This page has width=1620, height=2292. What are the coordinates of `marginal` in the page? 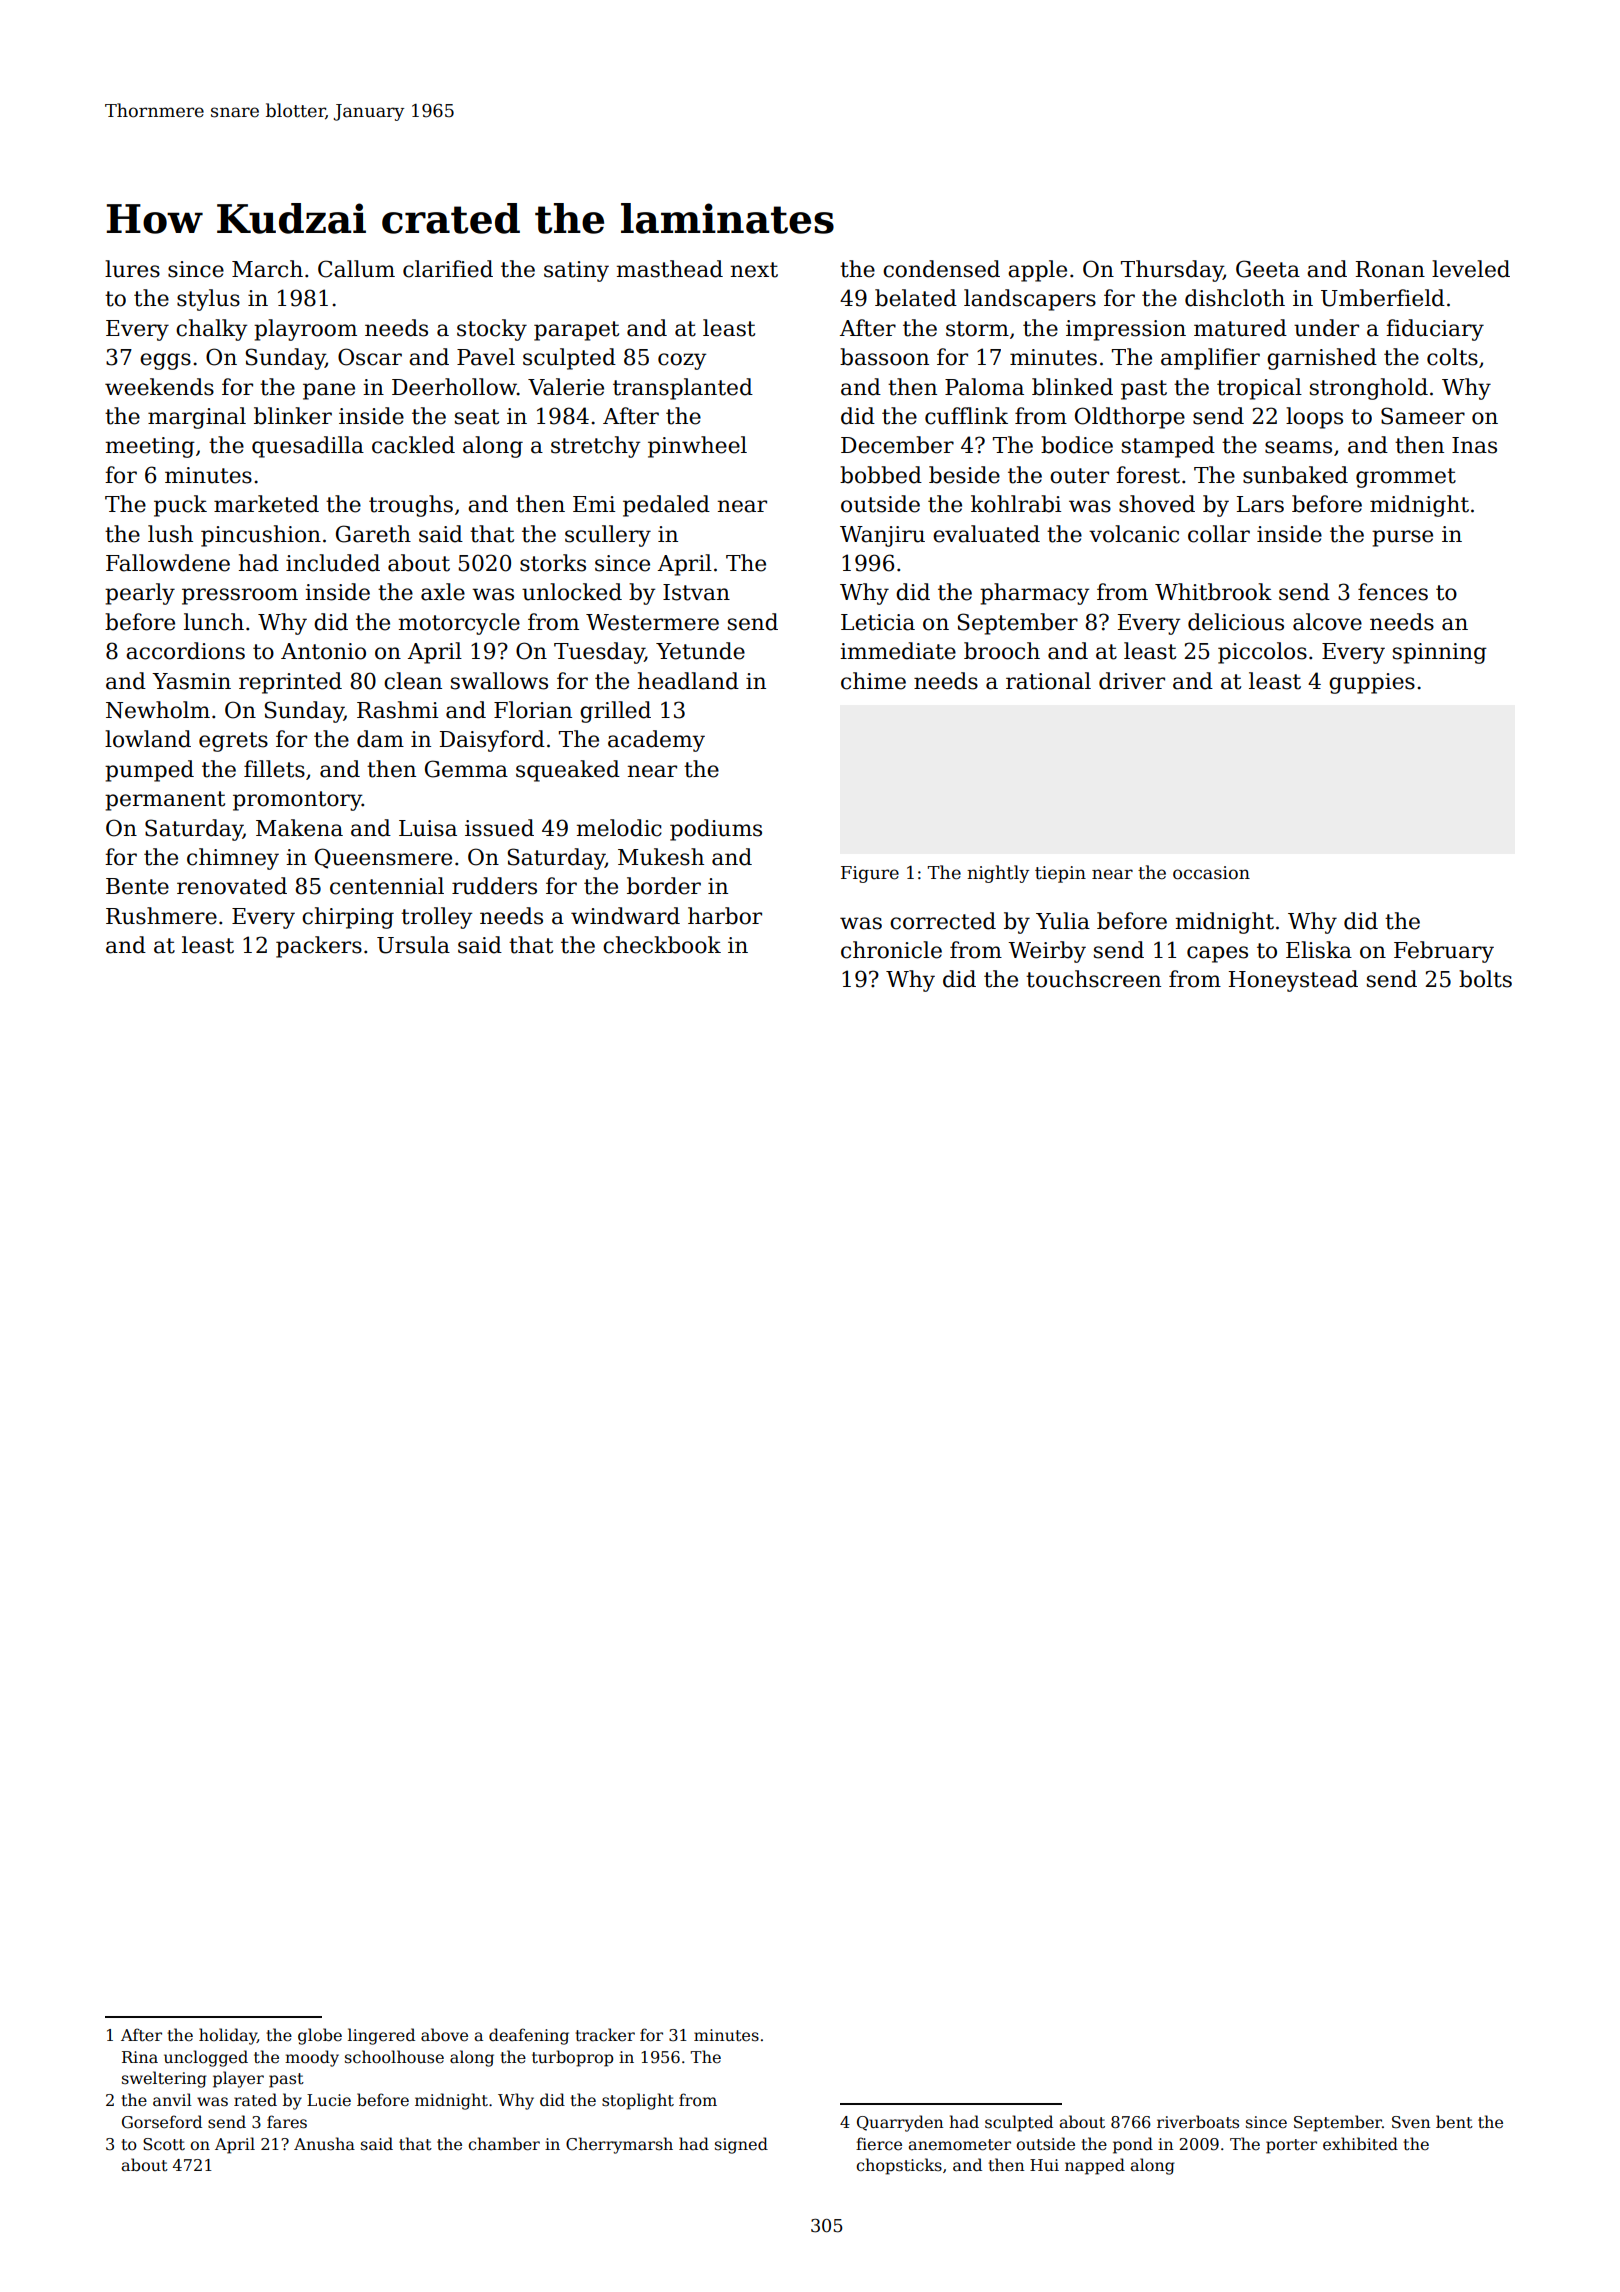 It's located at (197, 418).
